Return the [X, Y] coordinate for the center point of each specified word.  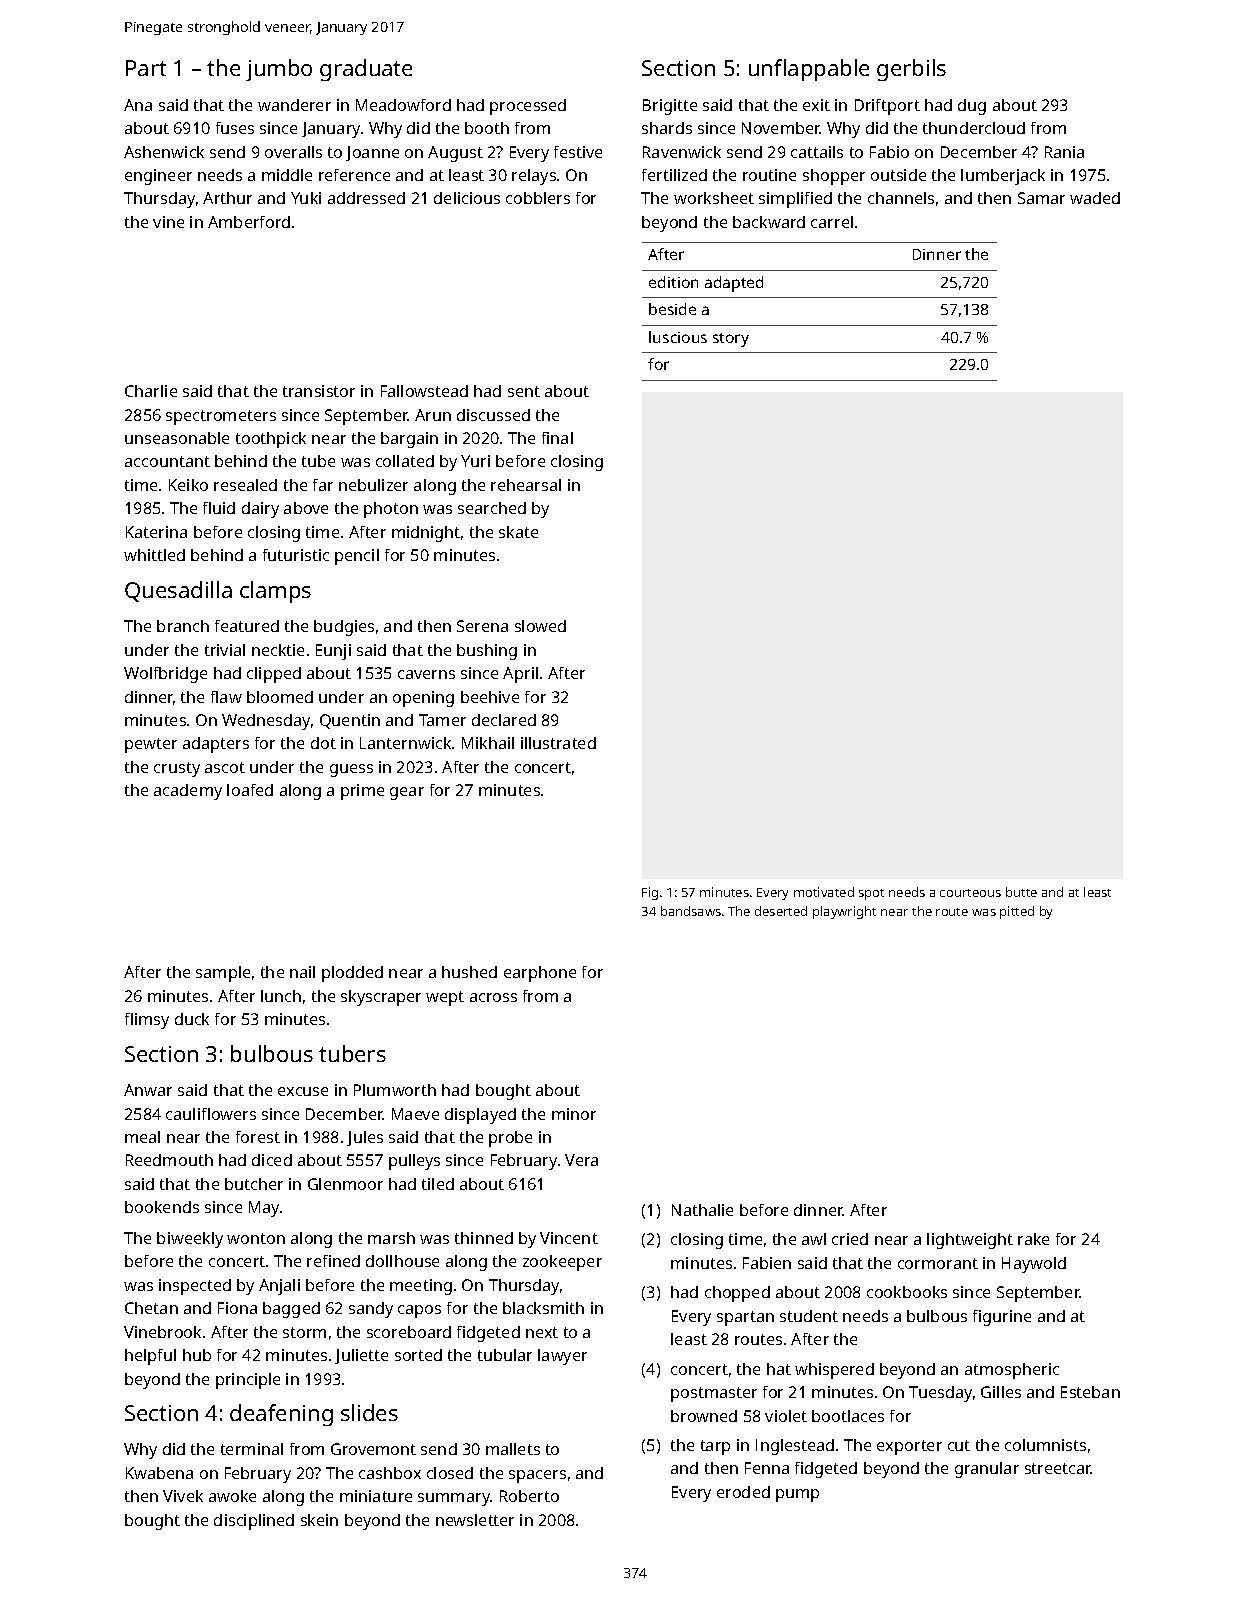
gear [407, 793]
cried [850, 1239]
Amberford [249, 222]
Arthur [227, 198]
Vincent [569, 1238]
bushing [487, 652]
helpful [150, 1357]
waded [1095, 198]
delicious [467, 198]
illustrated [558, 743]
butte [1021, 892]
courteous [970, 893]
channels [901, 198]
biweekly [190, 1240]
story [731, 340]
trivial [225, 650]
